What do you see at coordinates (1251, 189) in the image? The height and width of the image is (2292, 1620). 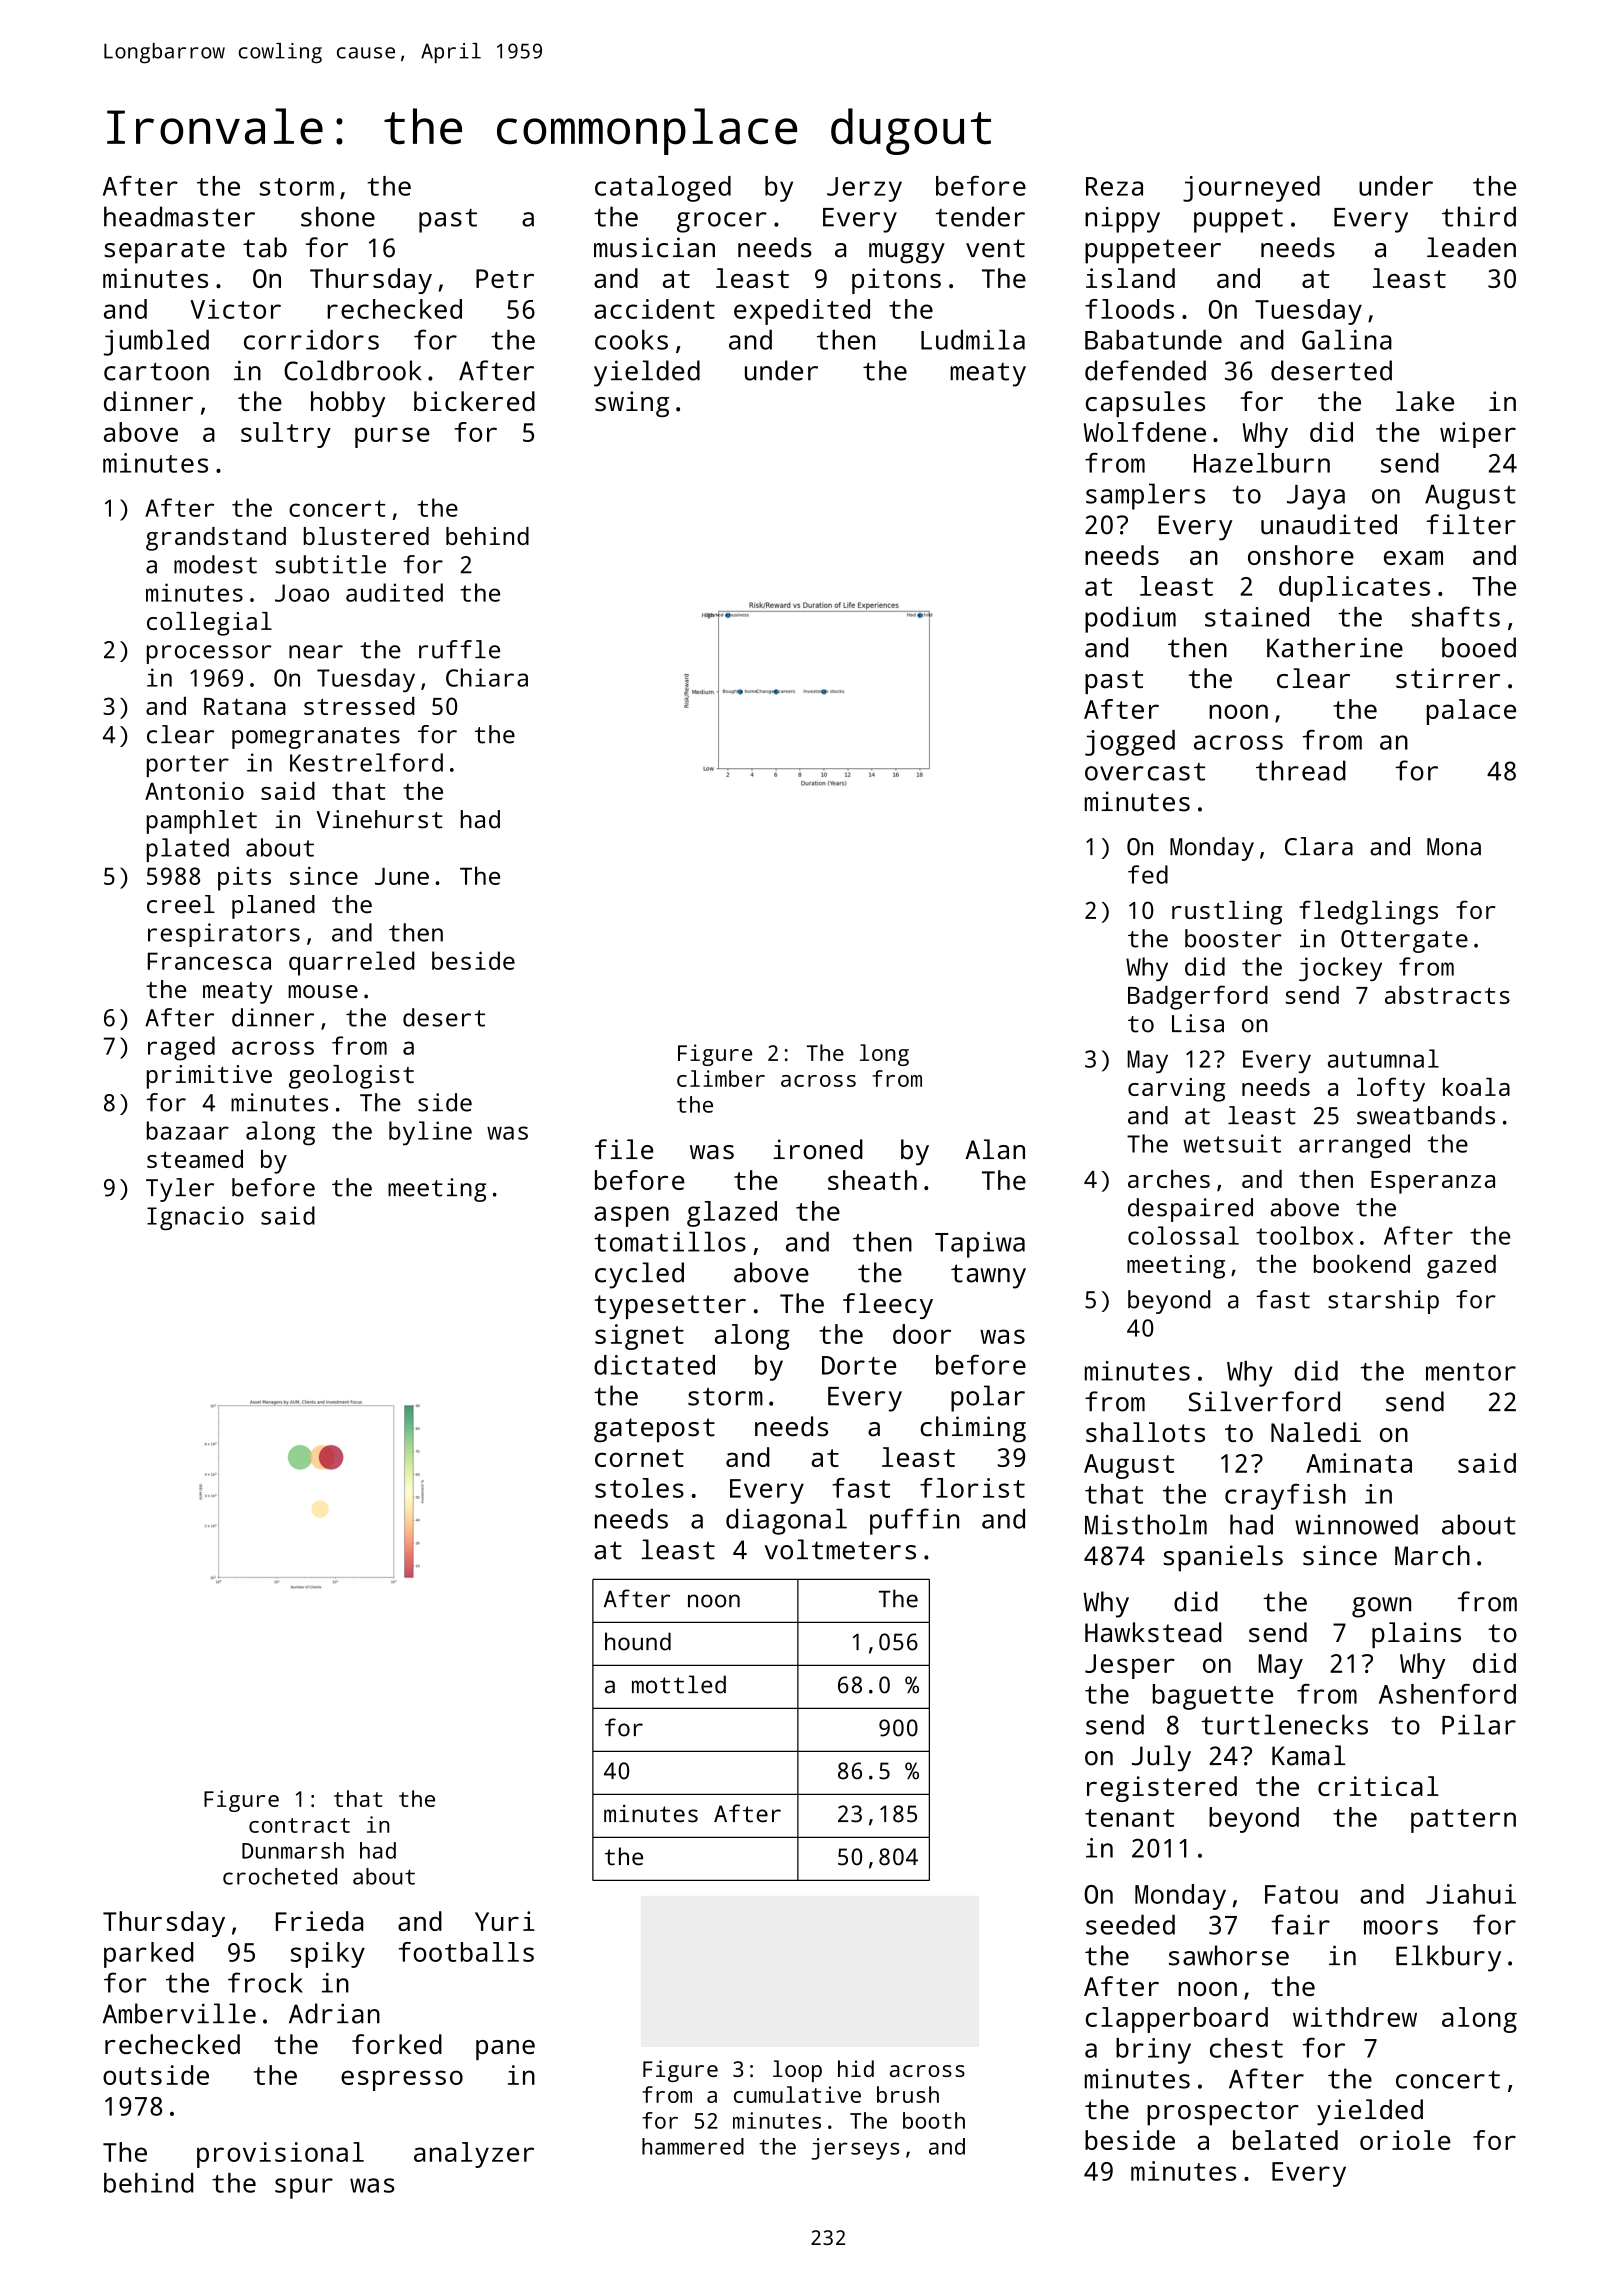 I see `journeyed` at bounding box center [1251, 189].
